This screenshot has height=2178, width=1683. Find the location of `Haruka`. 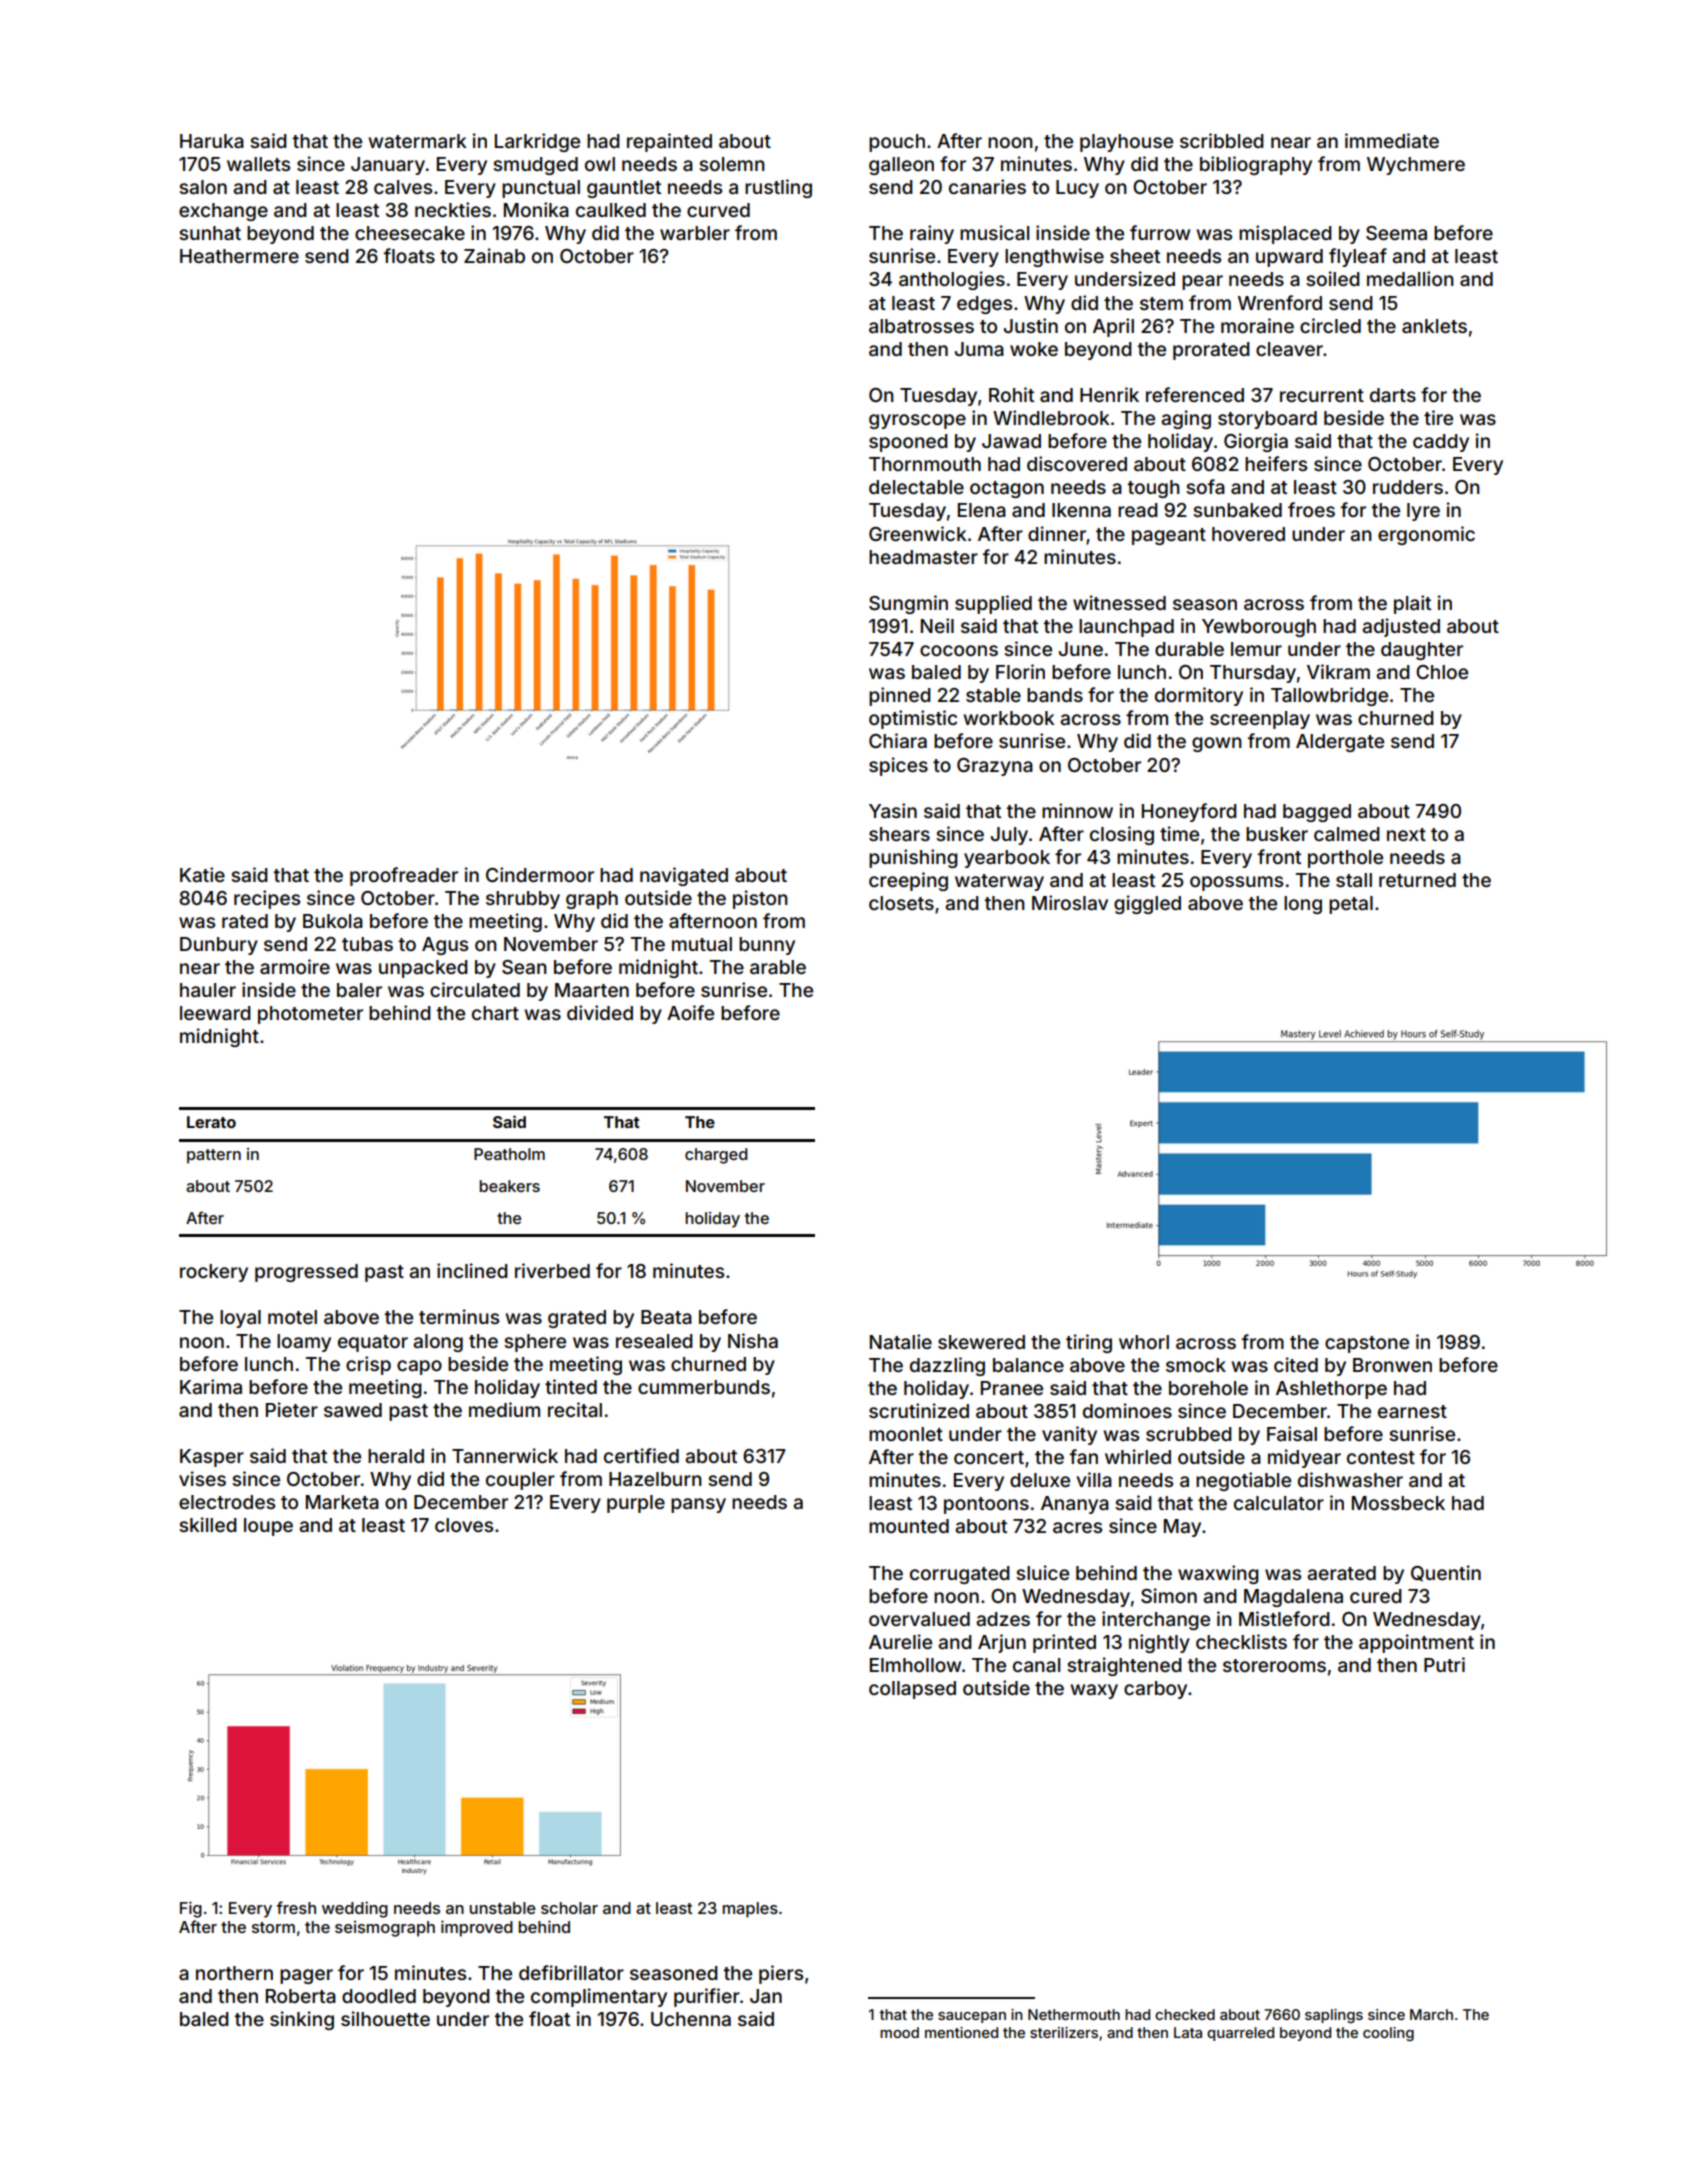

Haruka is located at coordinates (212, 141).
